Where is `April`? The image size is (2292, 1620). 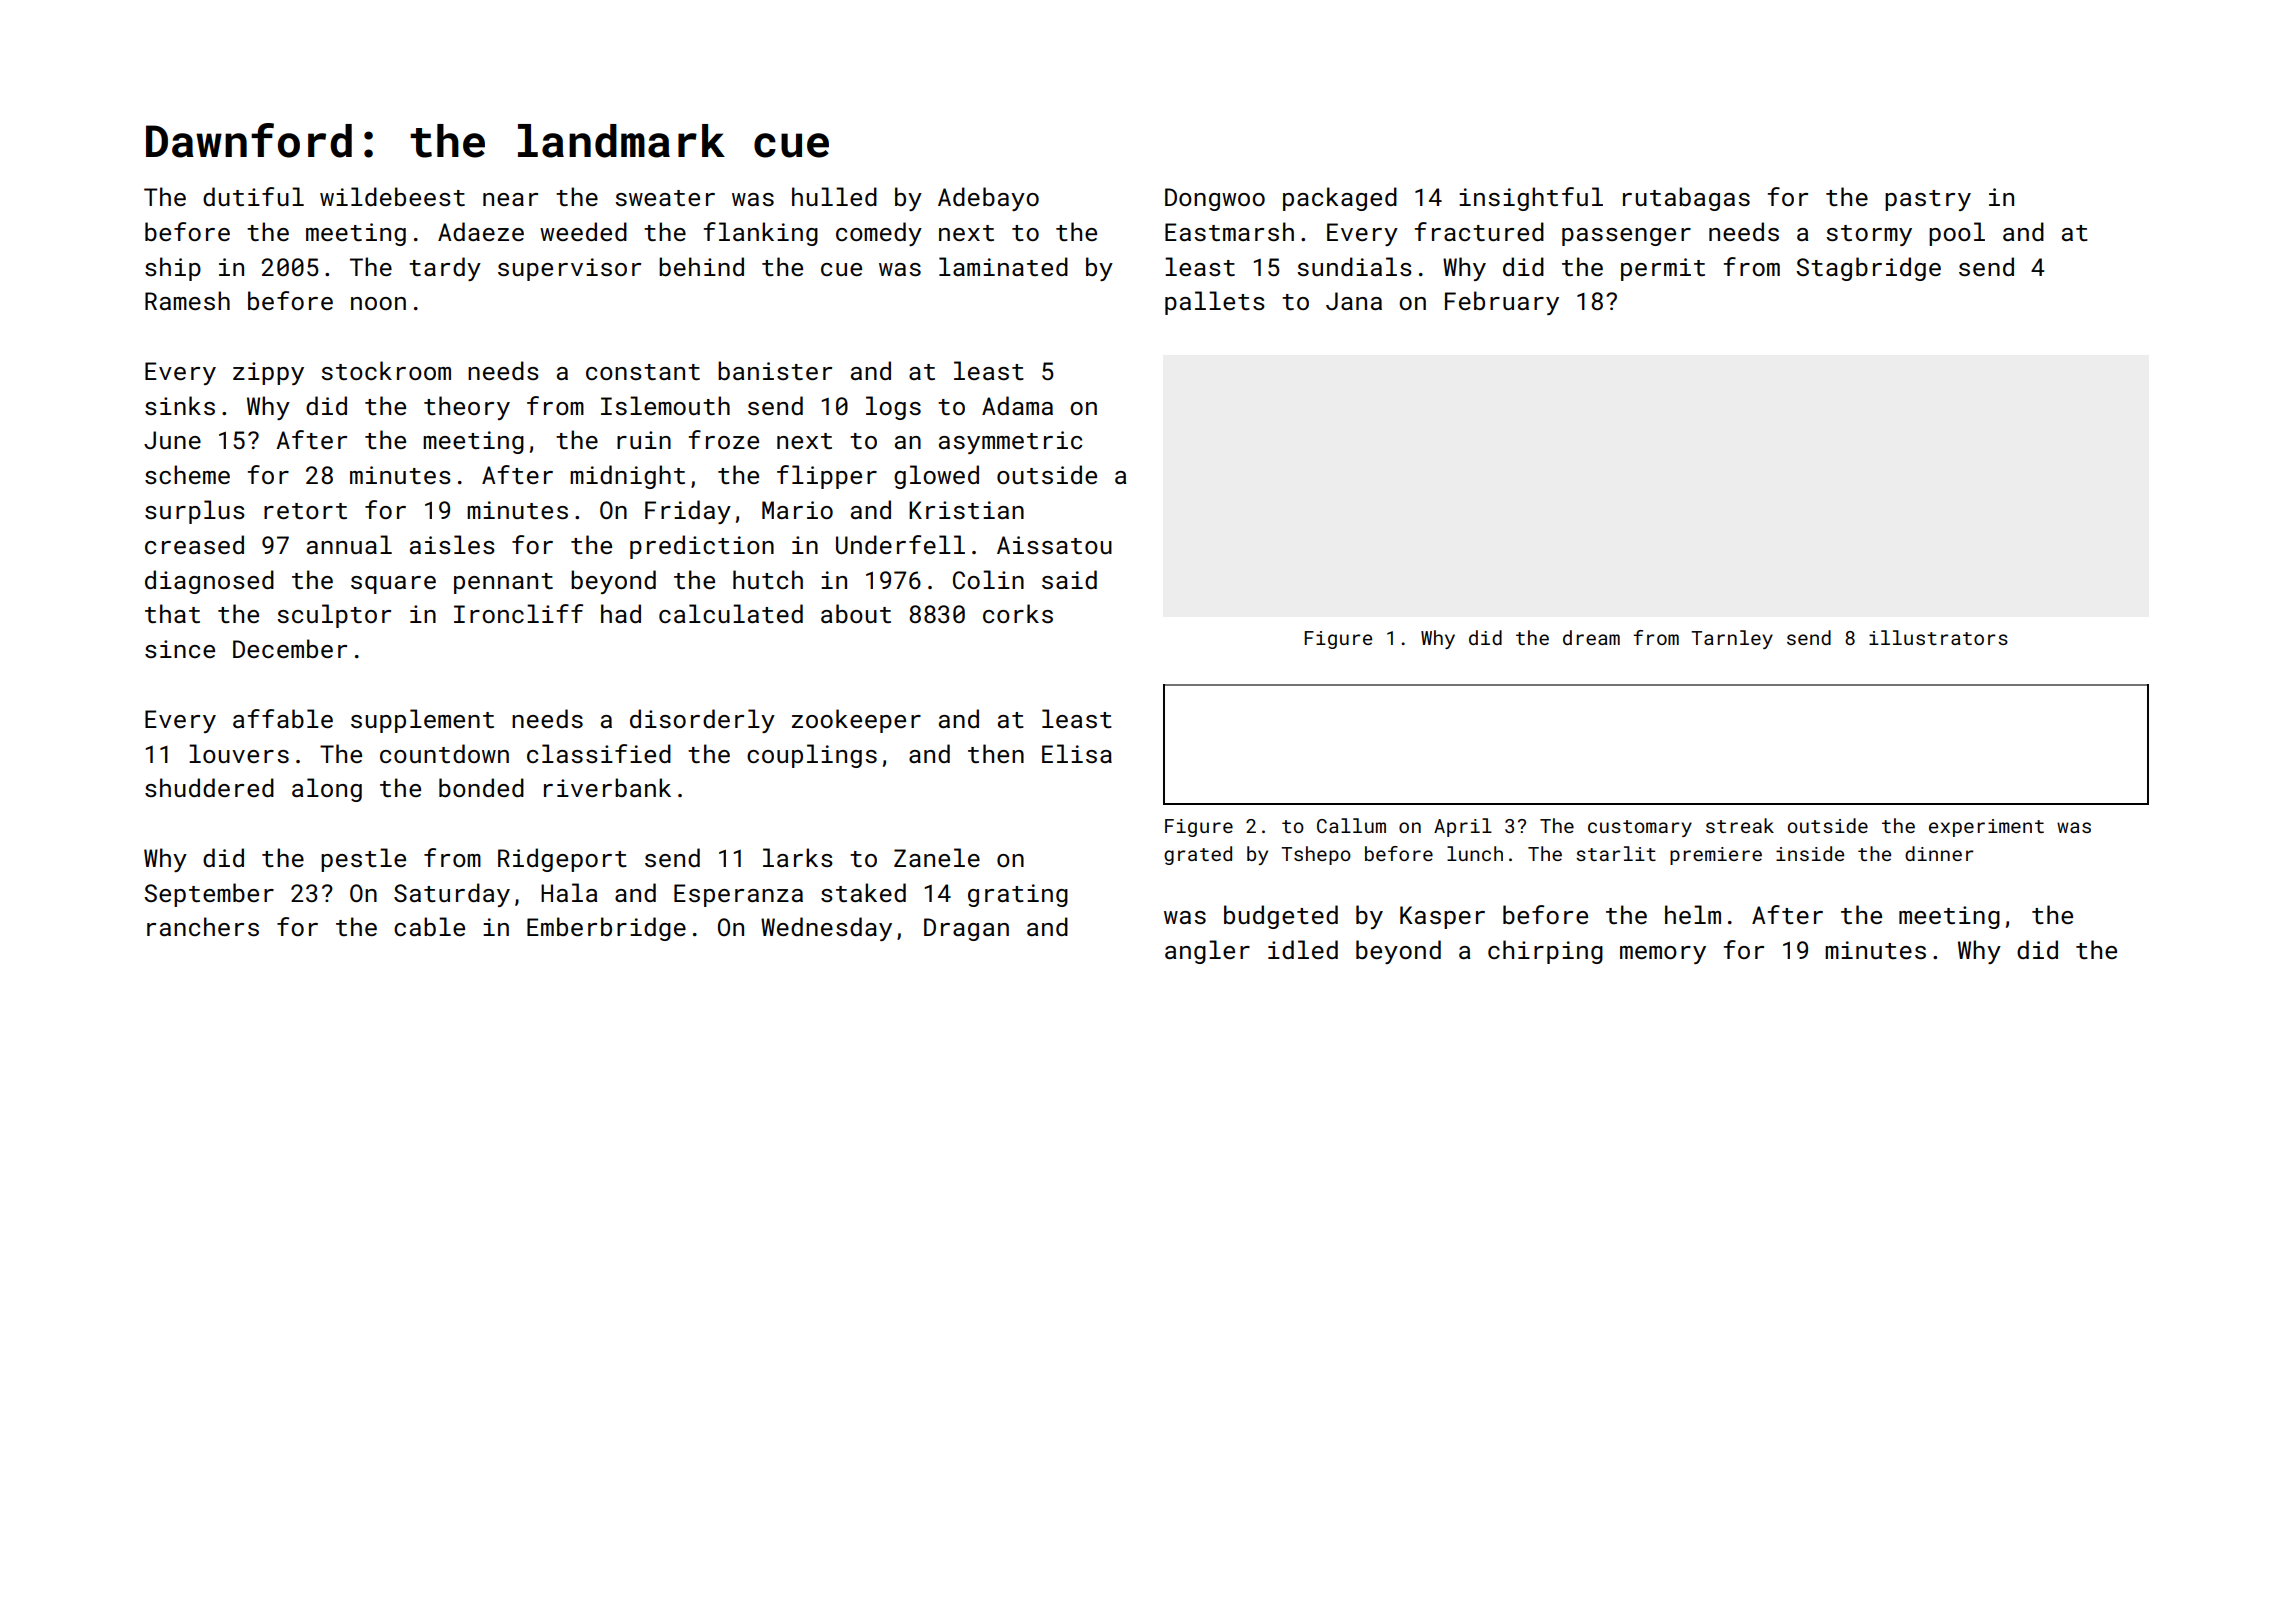 April is located at coordinates (1463, 827).
